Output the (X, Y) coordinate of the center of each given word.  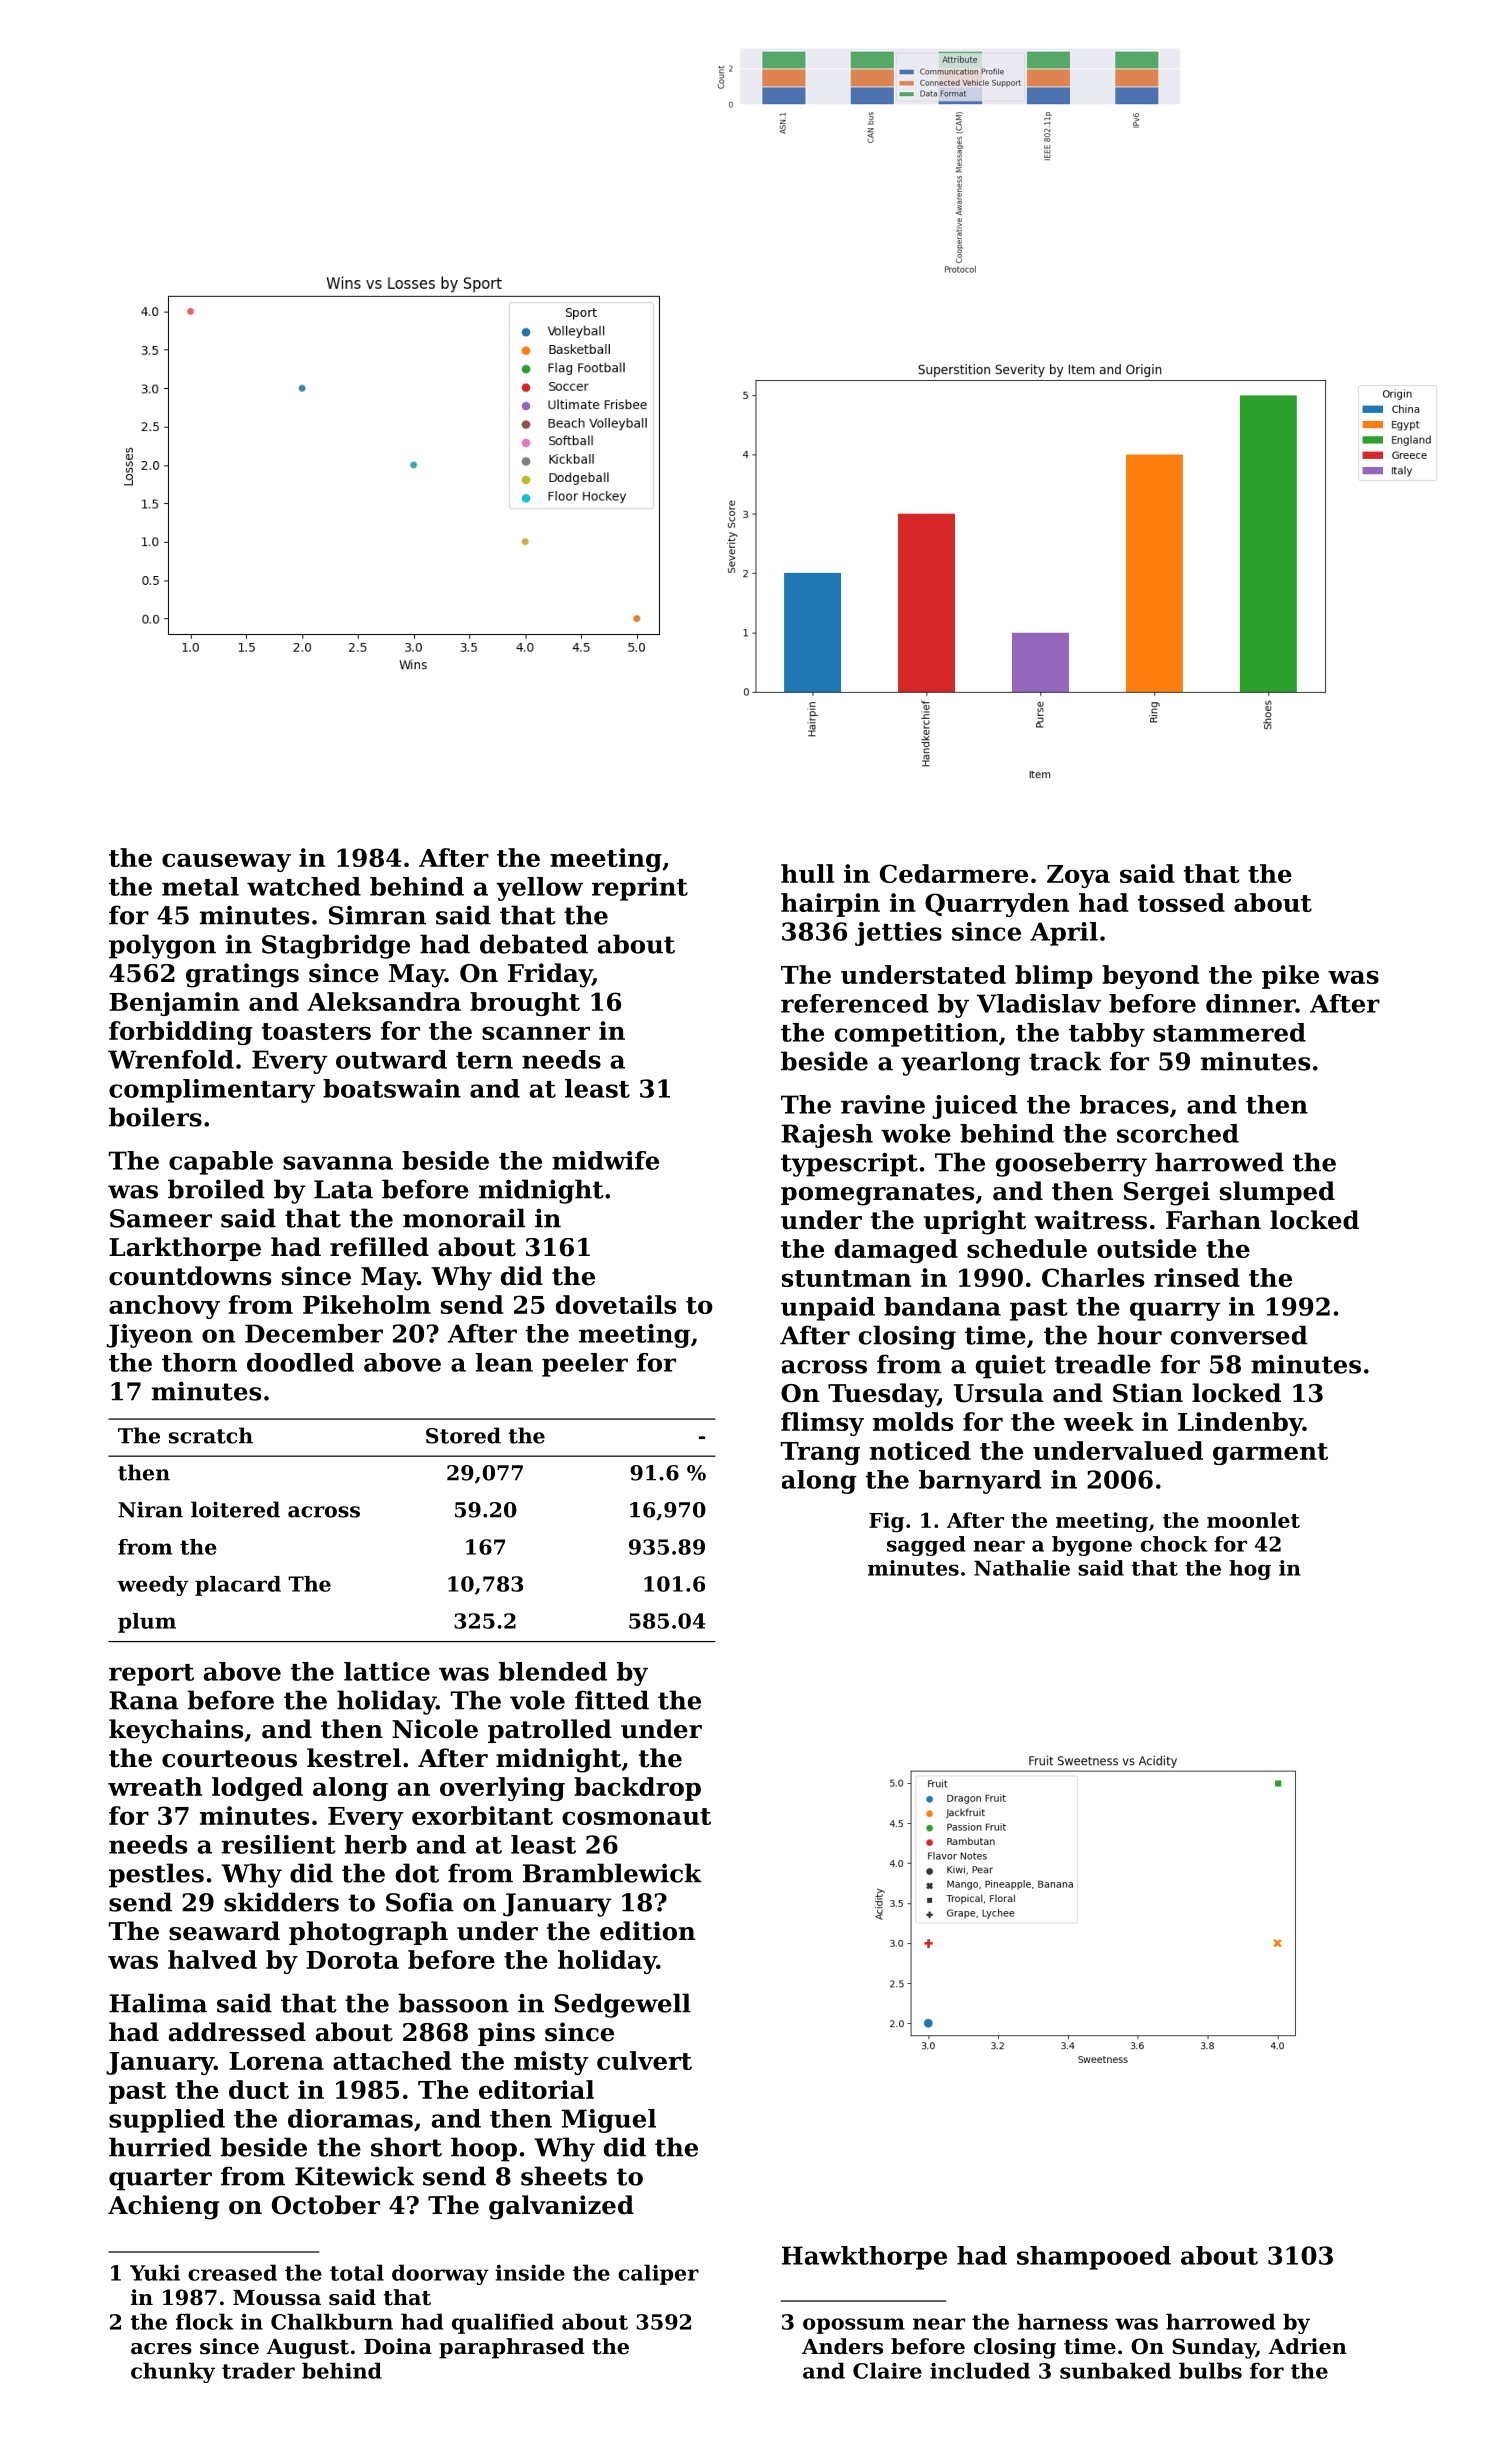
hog (1250, 1570)
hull (807, 873)
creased (232, 2272)
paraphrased (512, 2348)
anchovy (164, 1307)
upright (975, 1222)
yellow (539, 889)
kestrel (354, 1758)
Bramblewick (612, 1873)
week (1099, 1421)
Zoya (1078, 876)
